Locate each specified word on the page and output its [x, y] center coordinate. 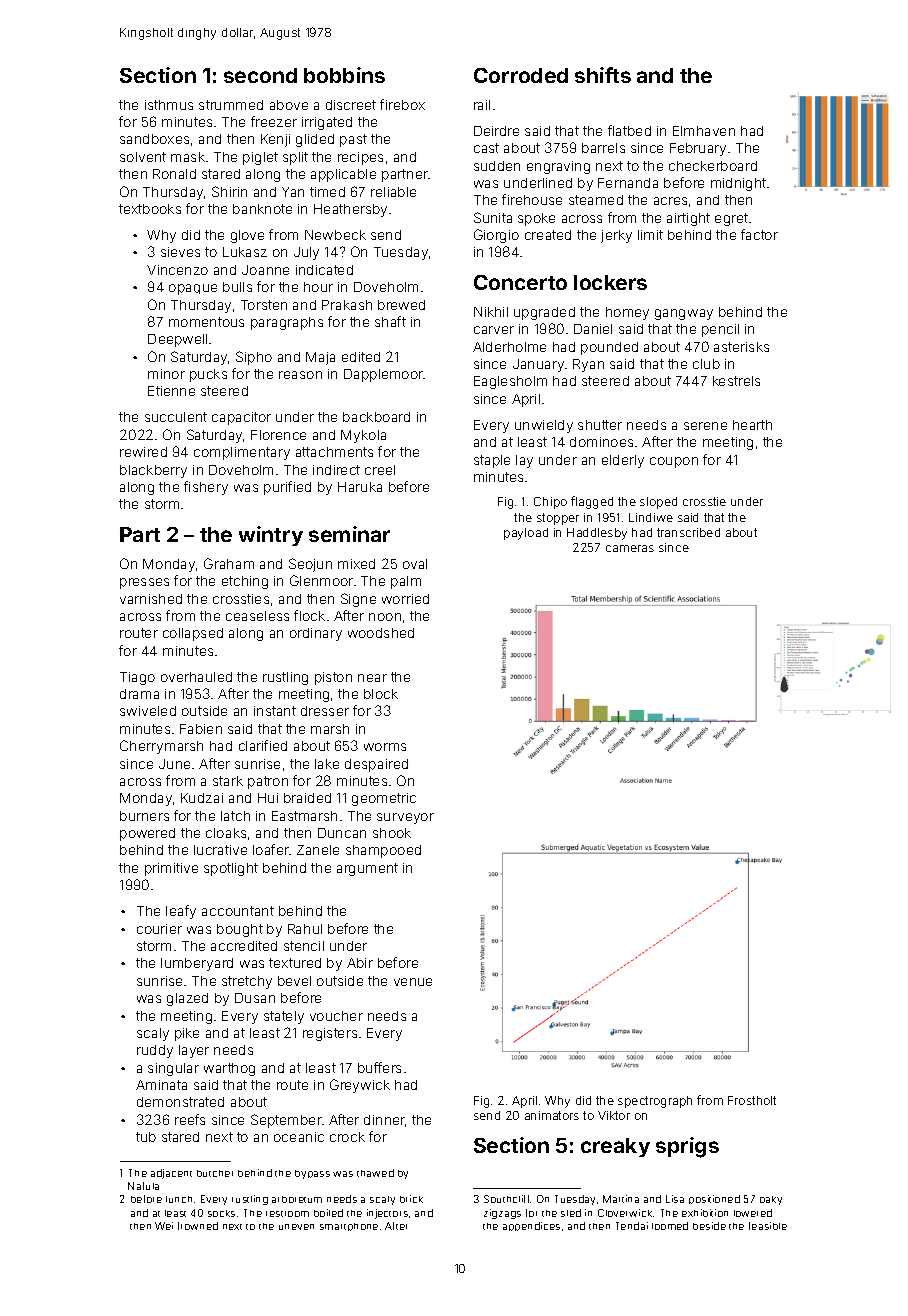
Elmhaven [704, 131]
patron [268, 782]
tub [146, 1137]
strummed [231, 105]
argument [367, 869]
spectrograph [655, 1102]
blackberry [153, 471]
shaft [390, 321]
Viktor [614, 1115]
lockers [610, 282]
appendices [531, 1226]
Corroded [521, 75]
